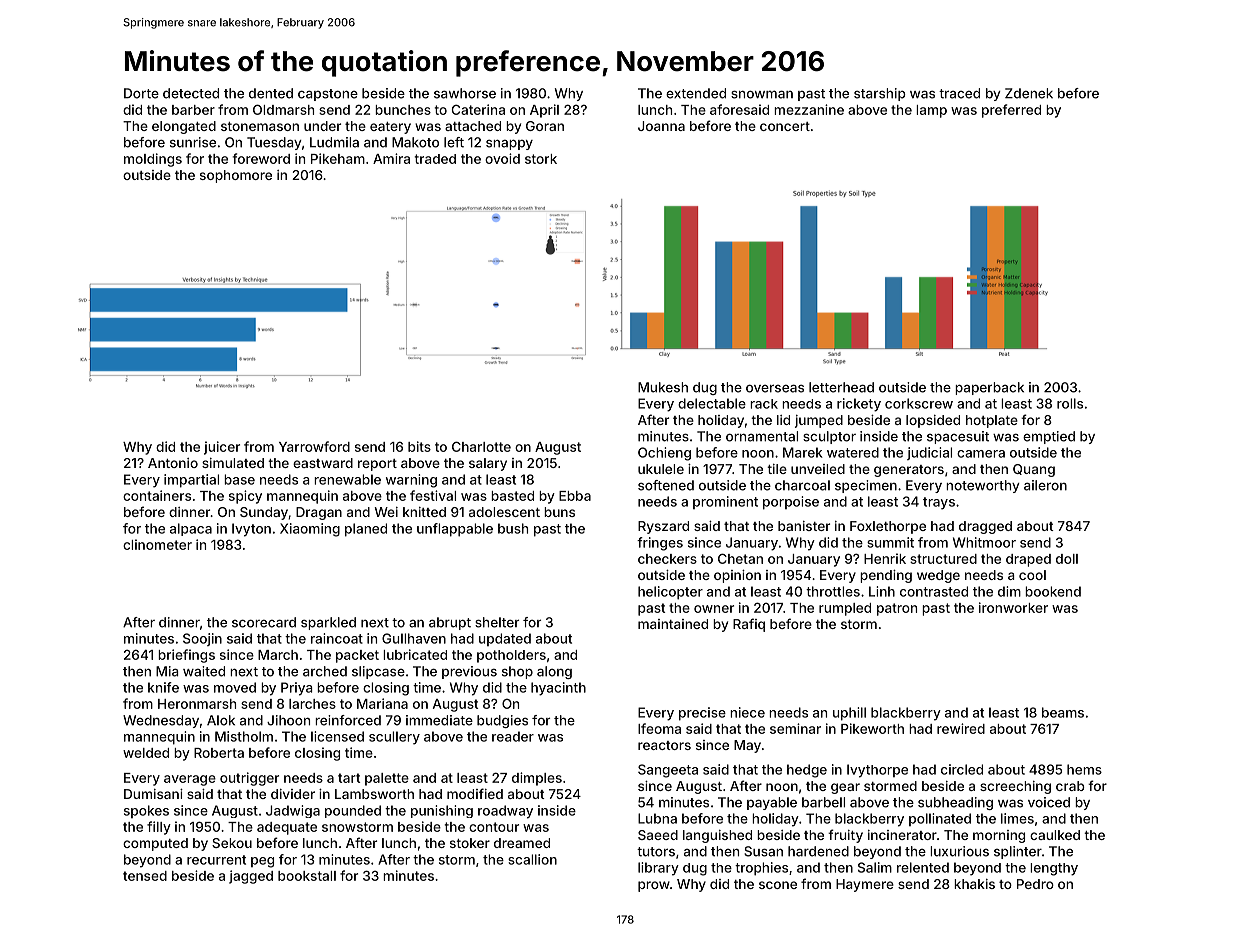 The height and width of the image is (952, 1233). Describe the element at coordinates (809, 109) in the image. I see `mezzanine` at that location.
